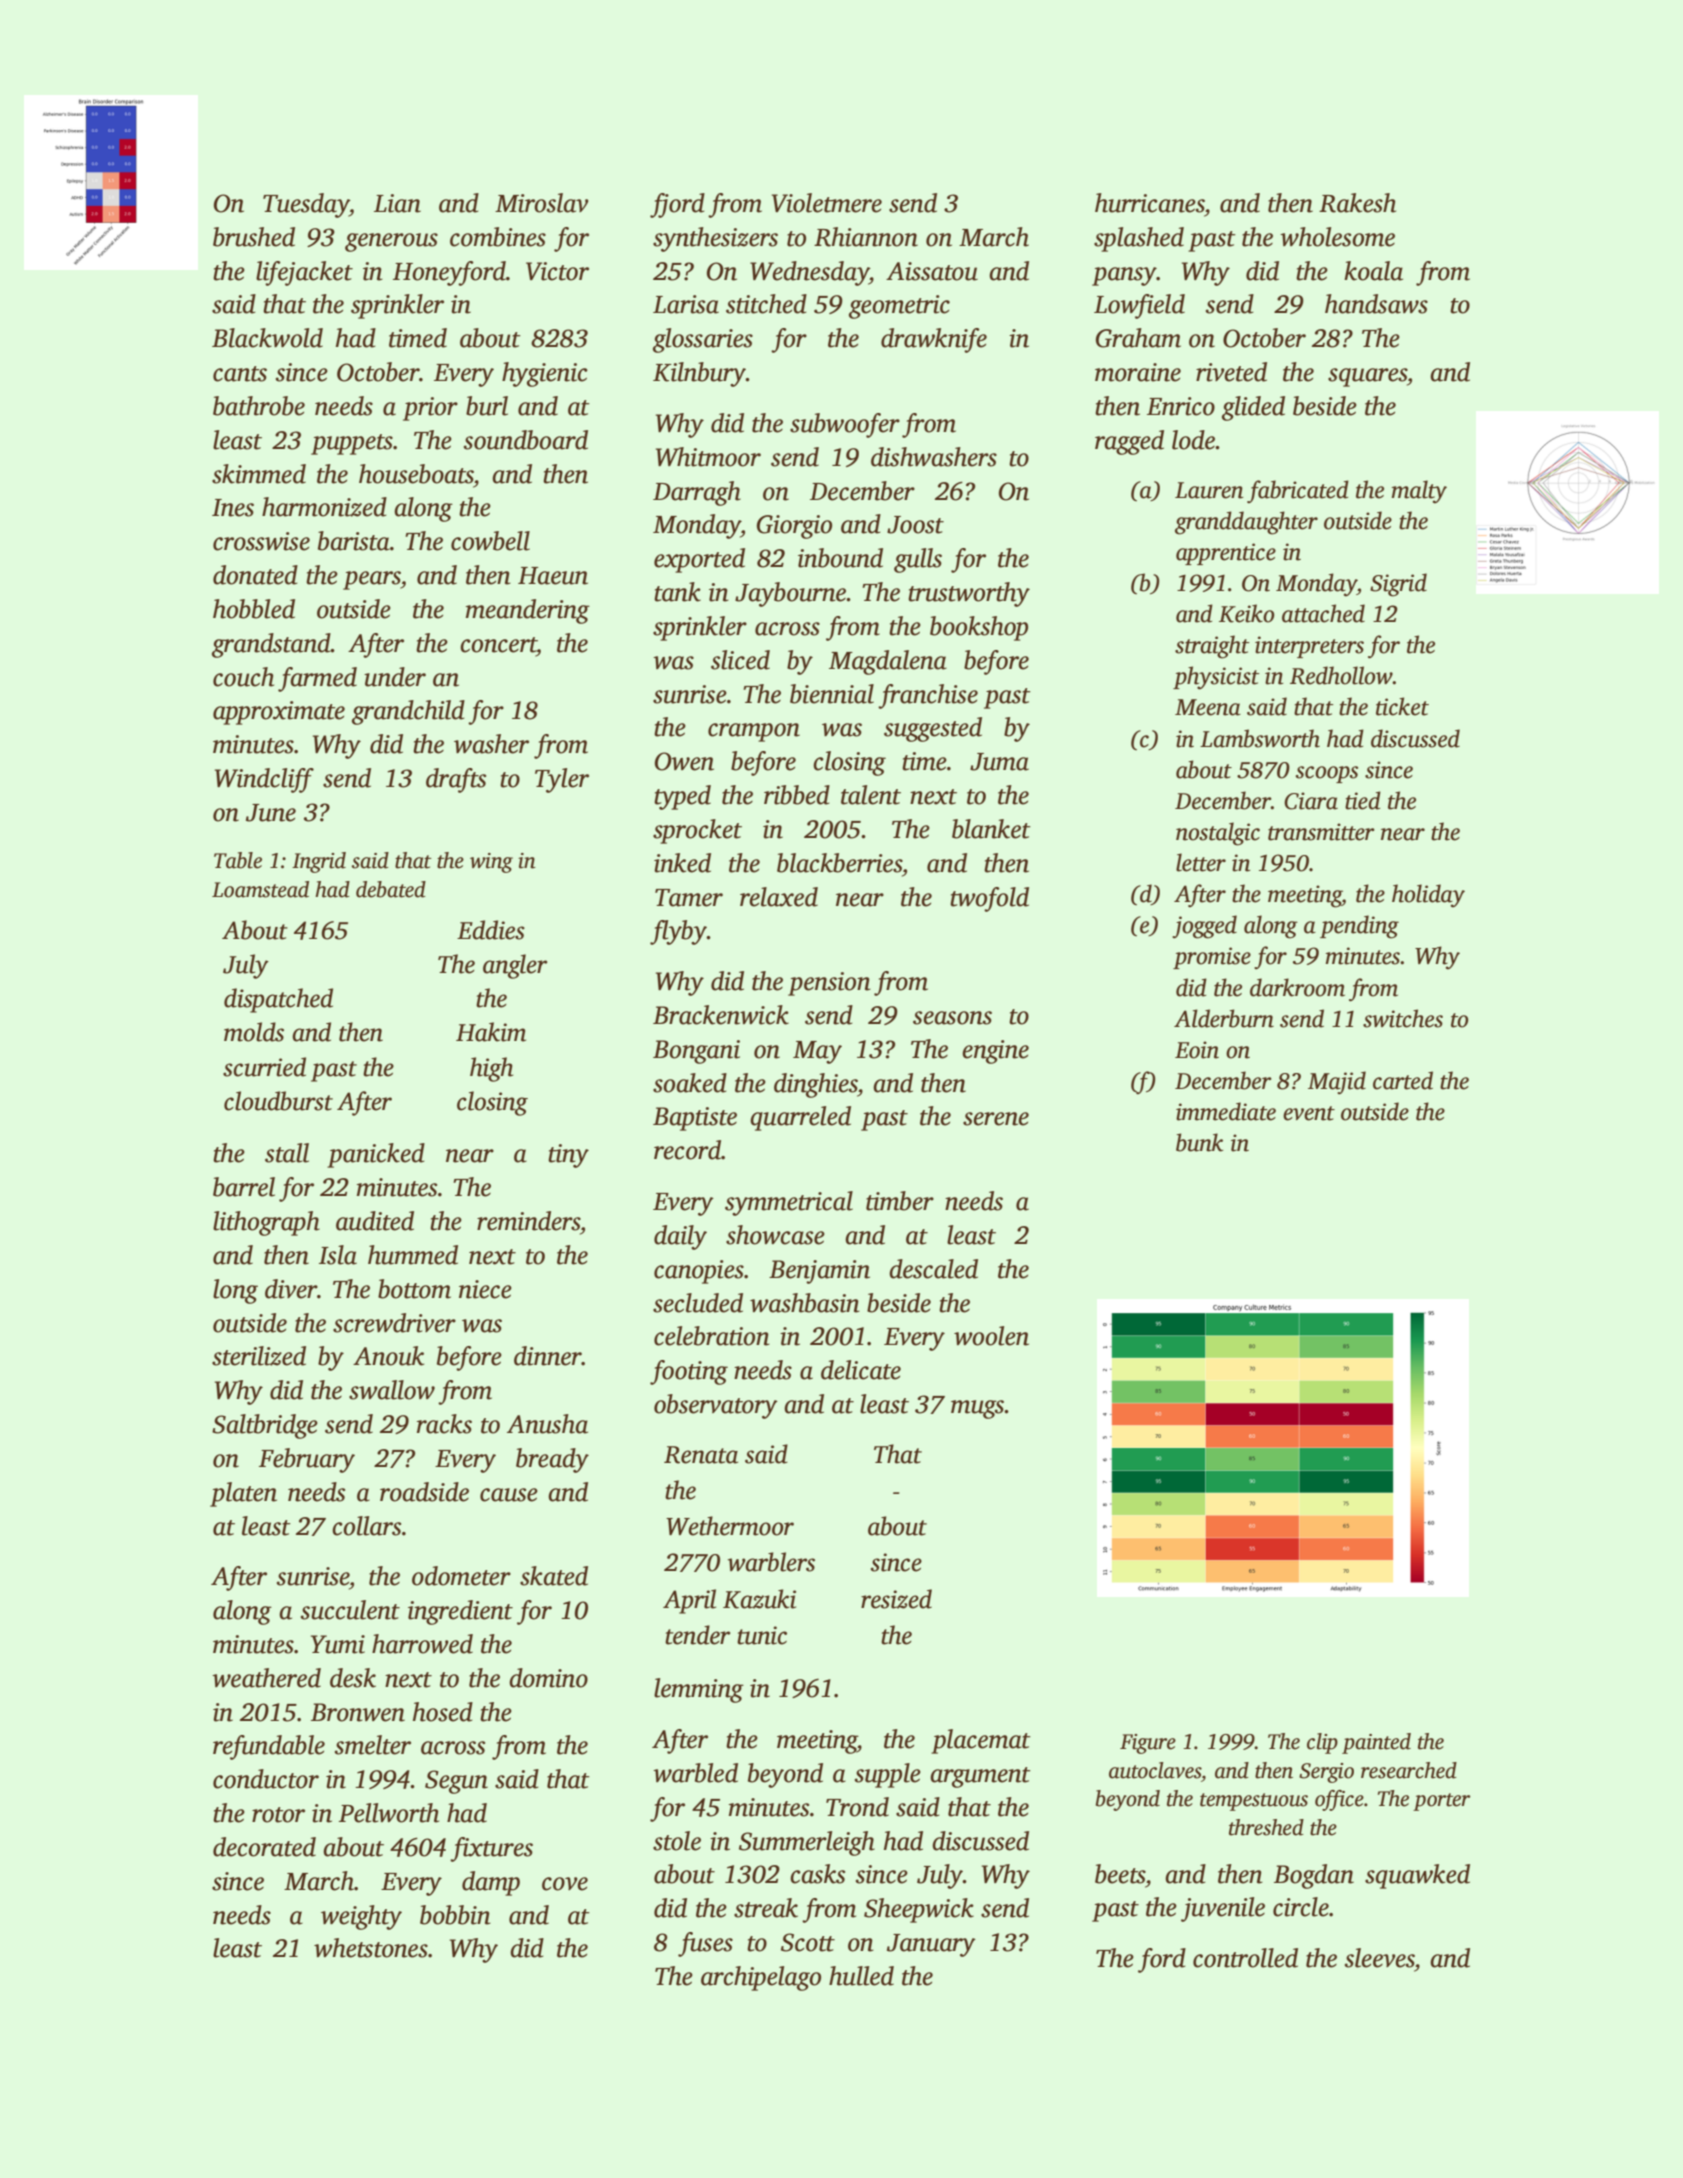  What do you see at coordinates (979, 628) in the screenshot?
I see `bookshop` at bounding box center [979, 628].
